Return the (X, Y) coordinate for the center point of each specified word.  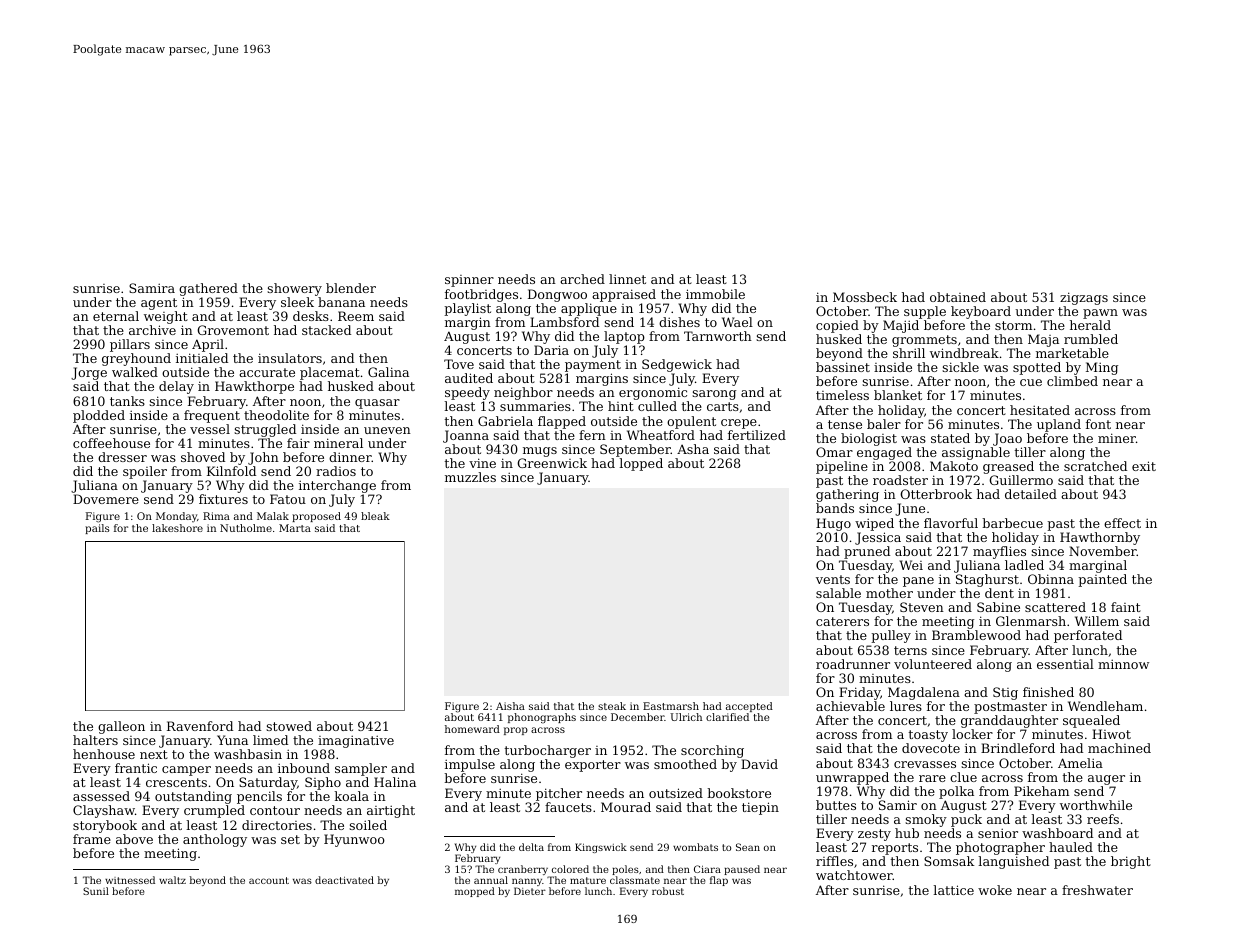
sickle (960, 367)
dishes (679, 322)
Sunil (96, 891)
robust (668, 891)
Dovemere (106, 499)
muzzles (470, 477)
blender (351, 288)
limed (270, 740)
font (1098, 424)
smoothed (685, 764)
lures (906, 706)
